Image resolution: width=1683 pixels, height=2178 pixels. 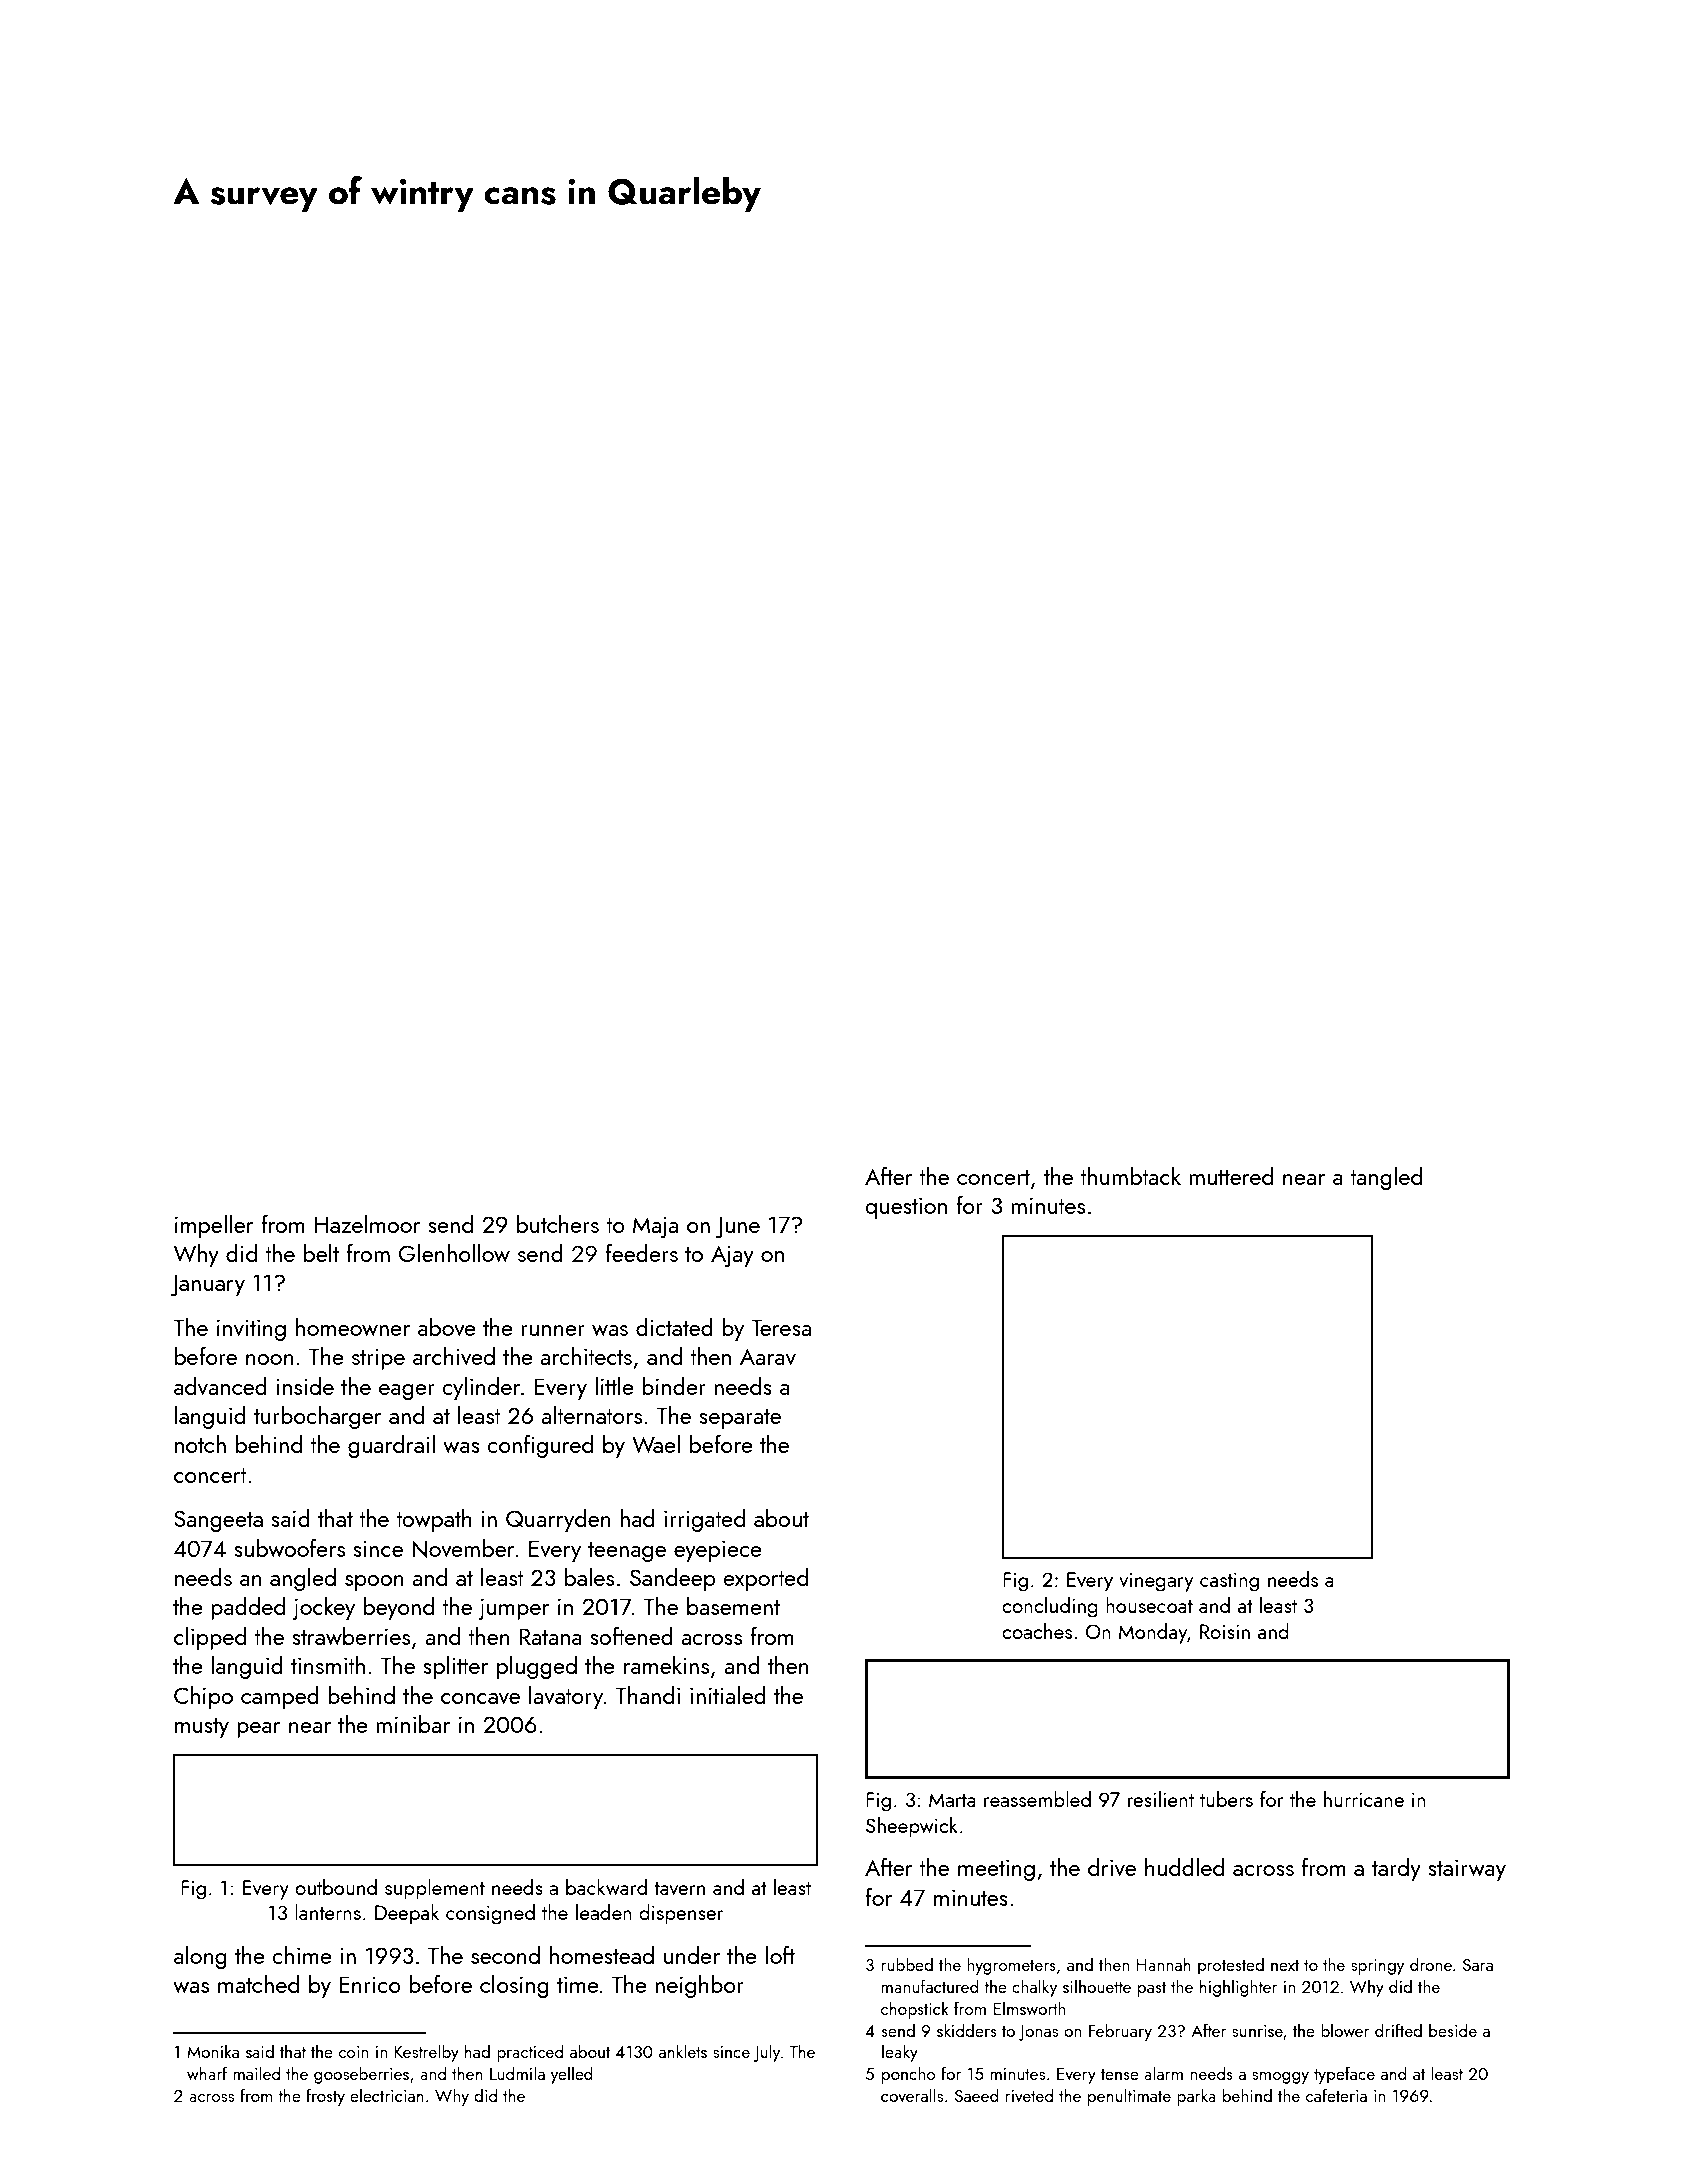 What do you see at coordinates (434, 1520) in the screenshot?
I see `towpath` at bounding box center [434, 1520].
